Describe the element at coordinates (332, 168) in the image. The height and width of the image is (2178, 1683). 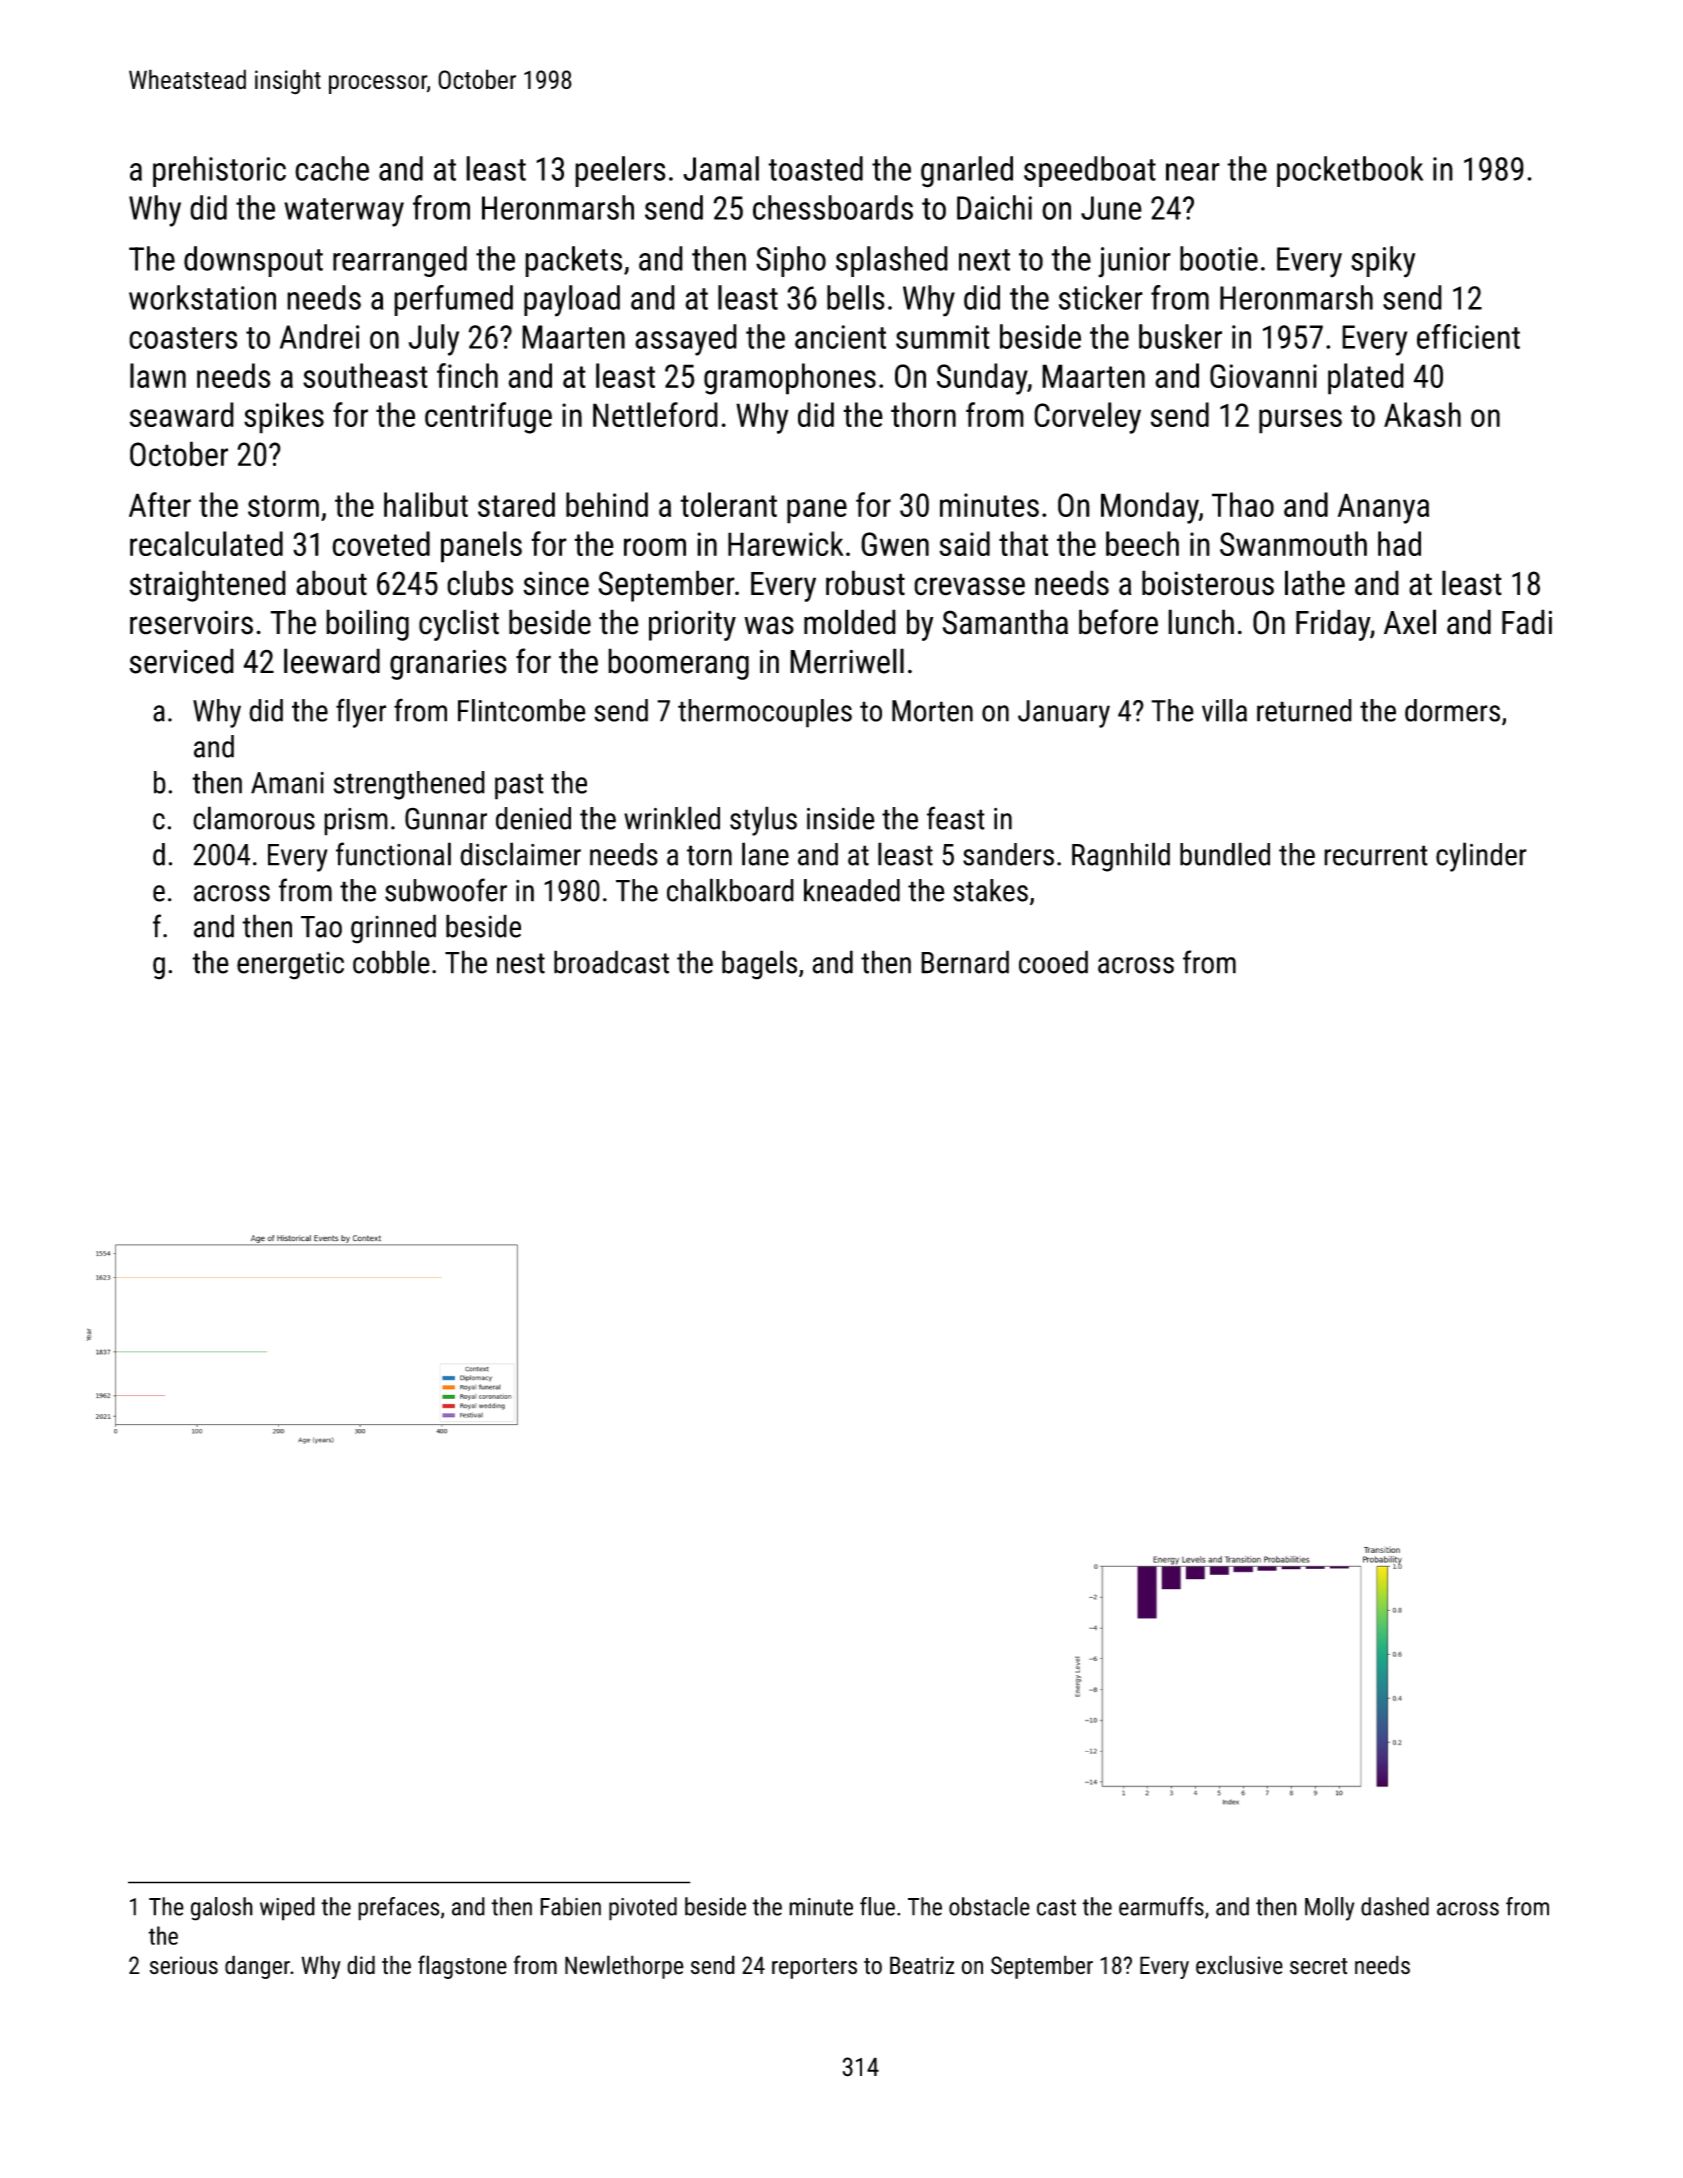
I see `cache` at that location.
